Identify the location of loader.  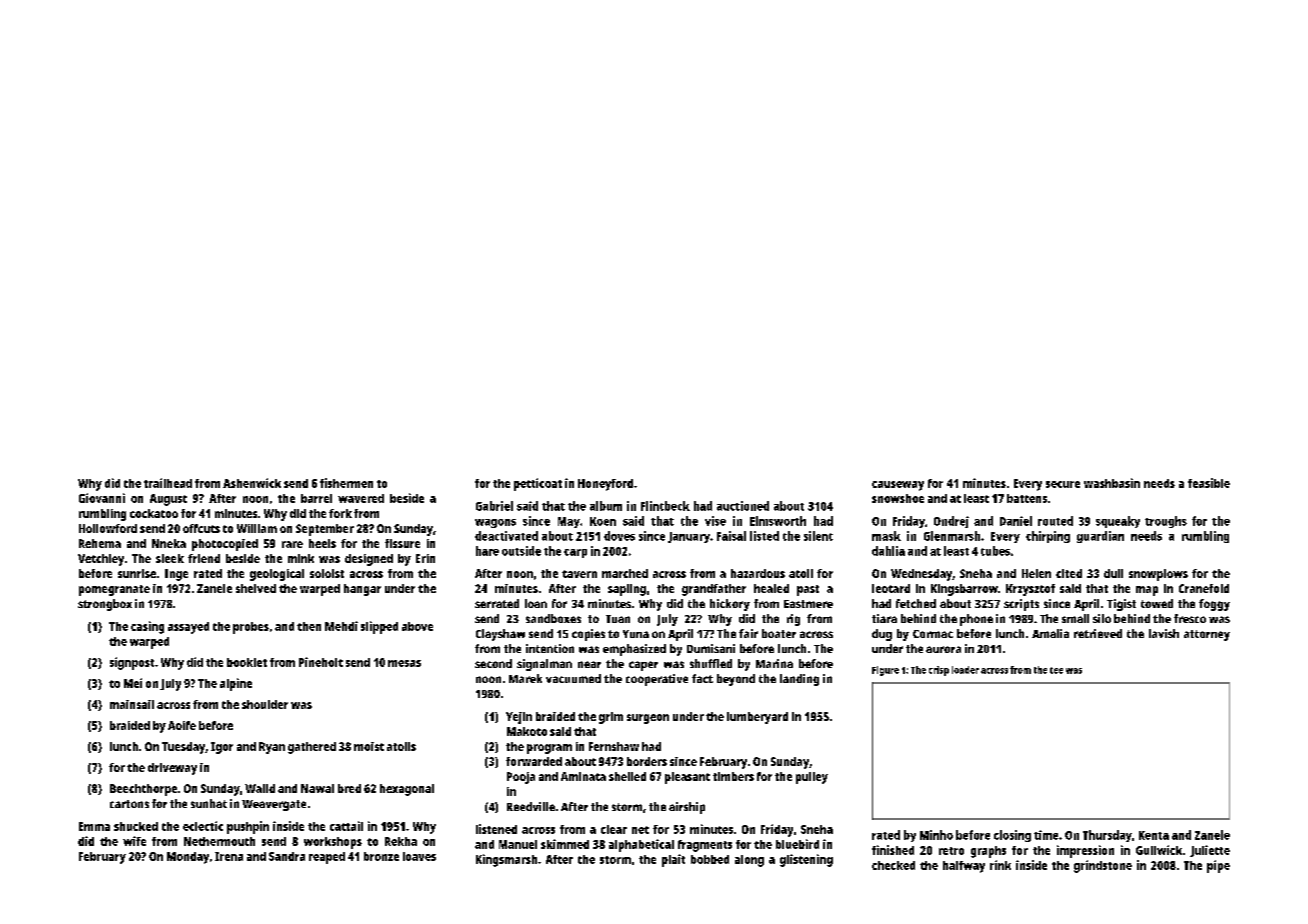
(965, 670).
